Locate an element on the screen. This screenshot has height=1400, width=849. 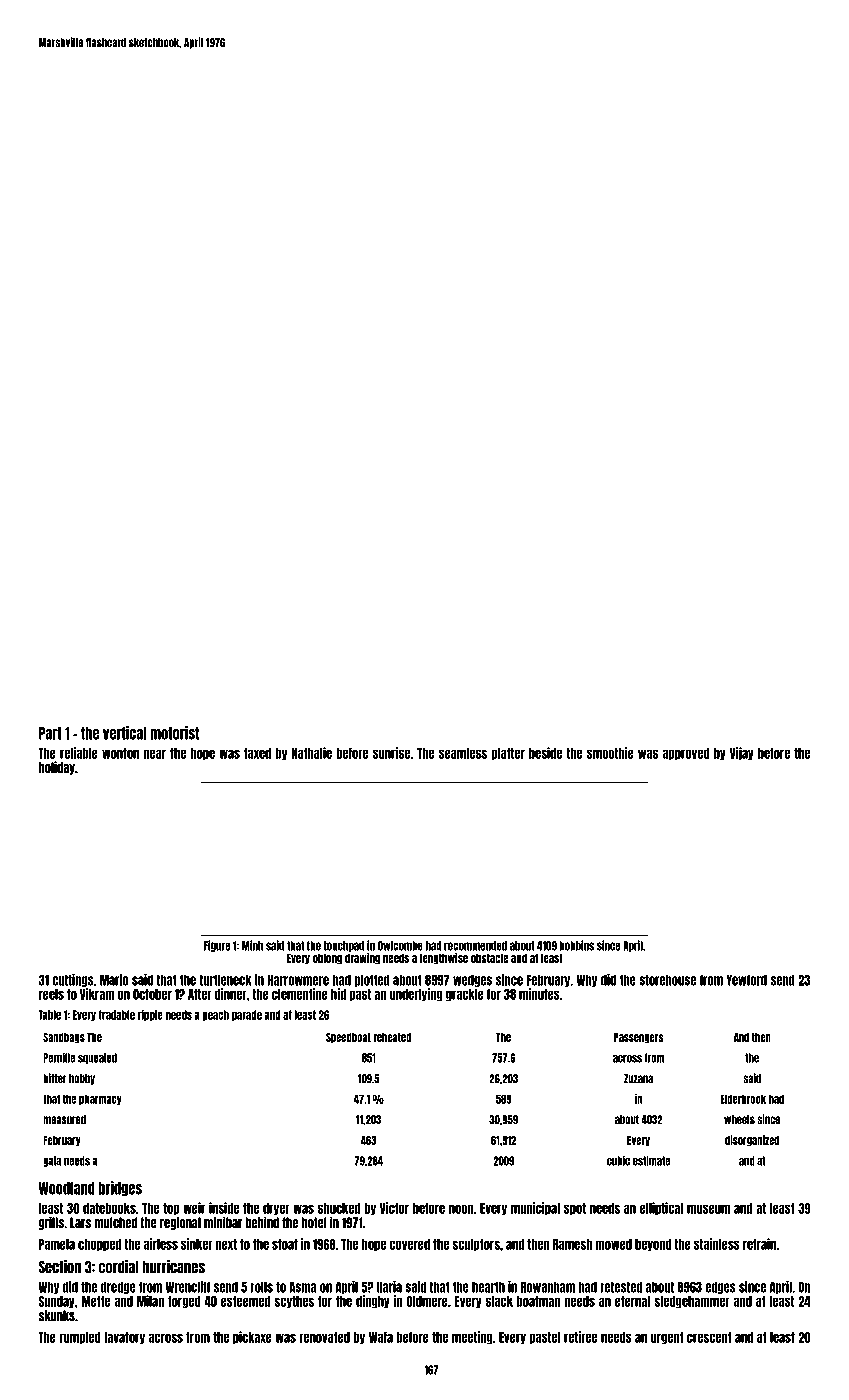
Figure is located at coordinates (217, 946).
